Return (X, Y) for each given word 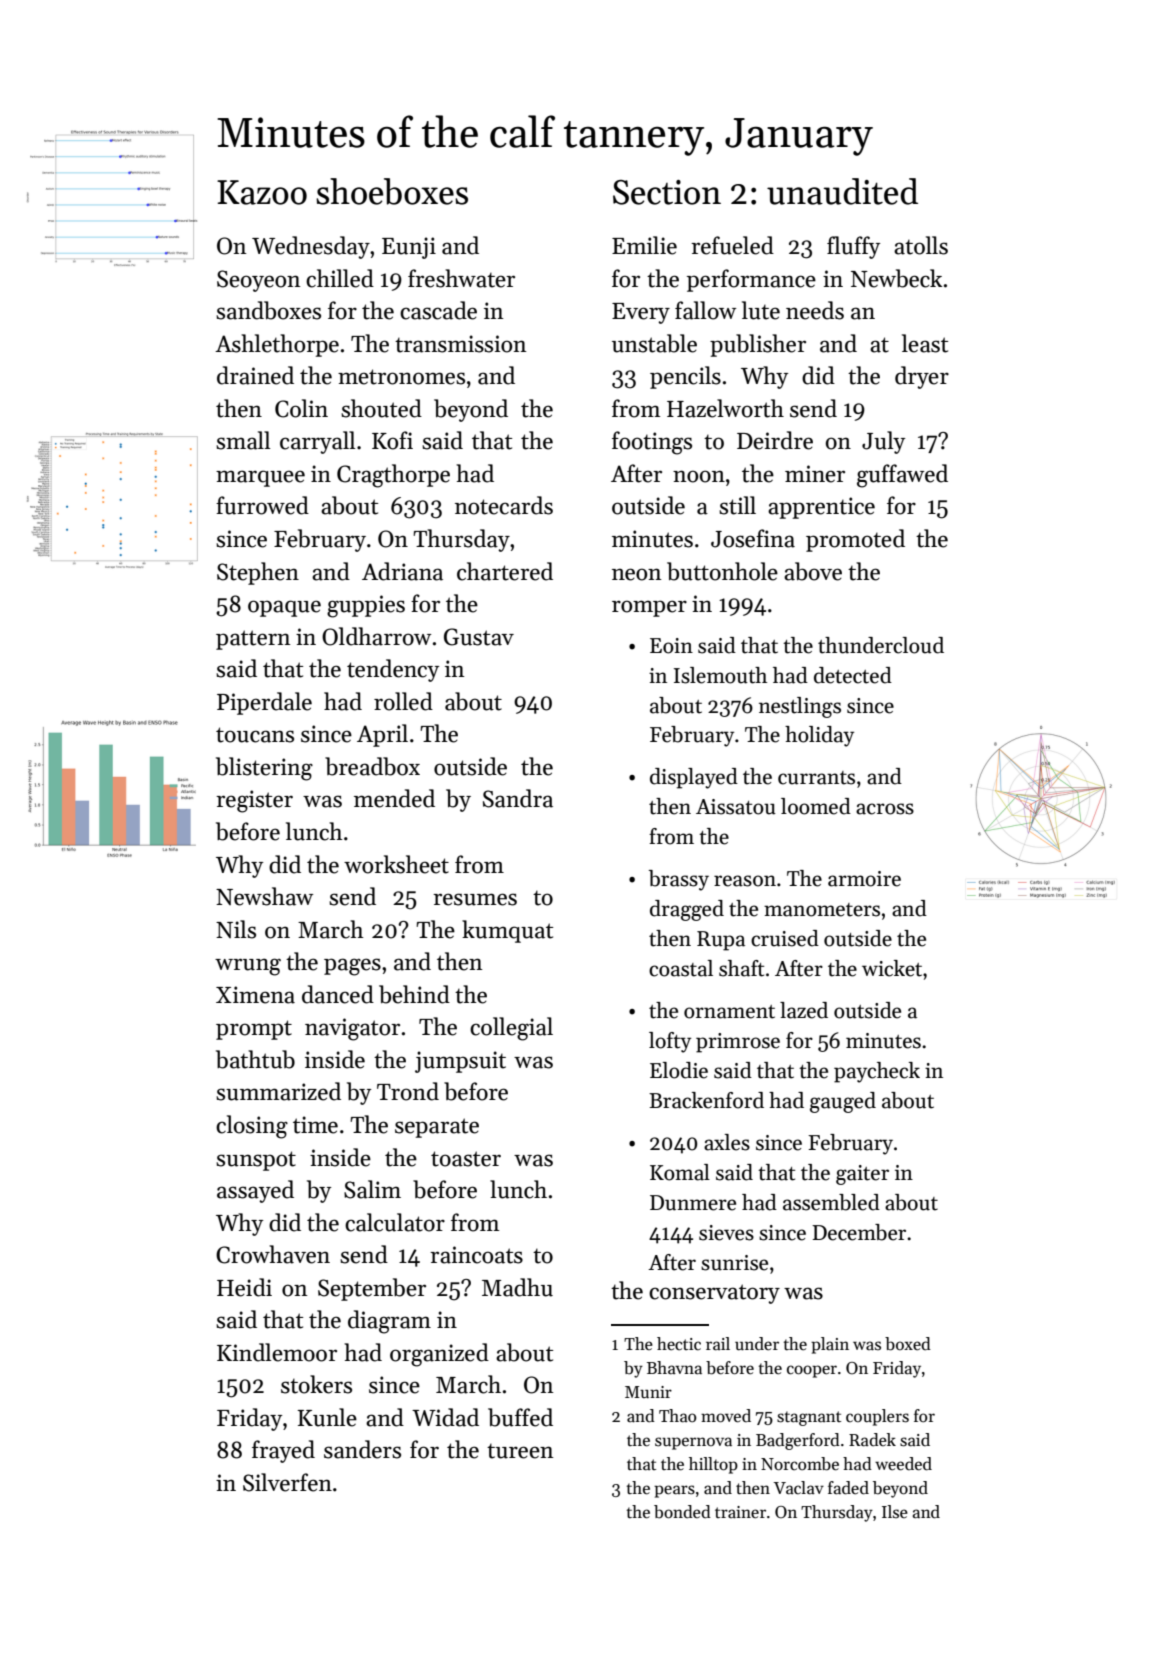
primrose (738, 1043)
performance (751, 280)
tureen (520, 1451)
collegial (511, 1029)
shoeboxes (392, 191)
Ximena (255, 995)
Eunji (409, 248)
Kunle (327, 1417)
